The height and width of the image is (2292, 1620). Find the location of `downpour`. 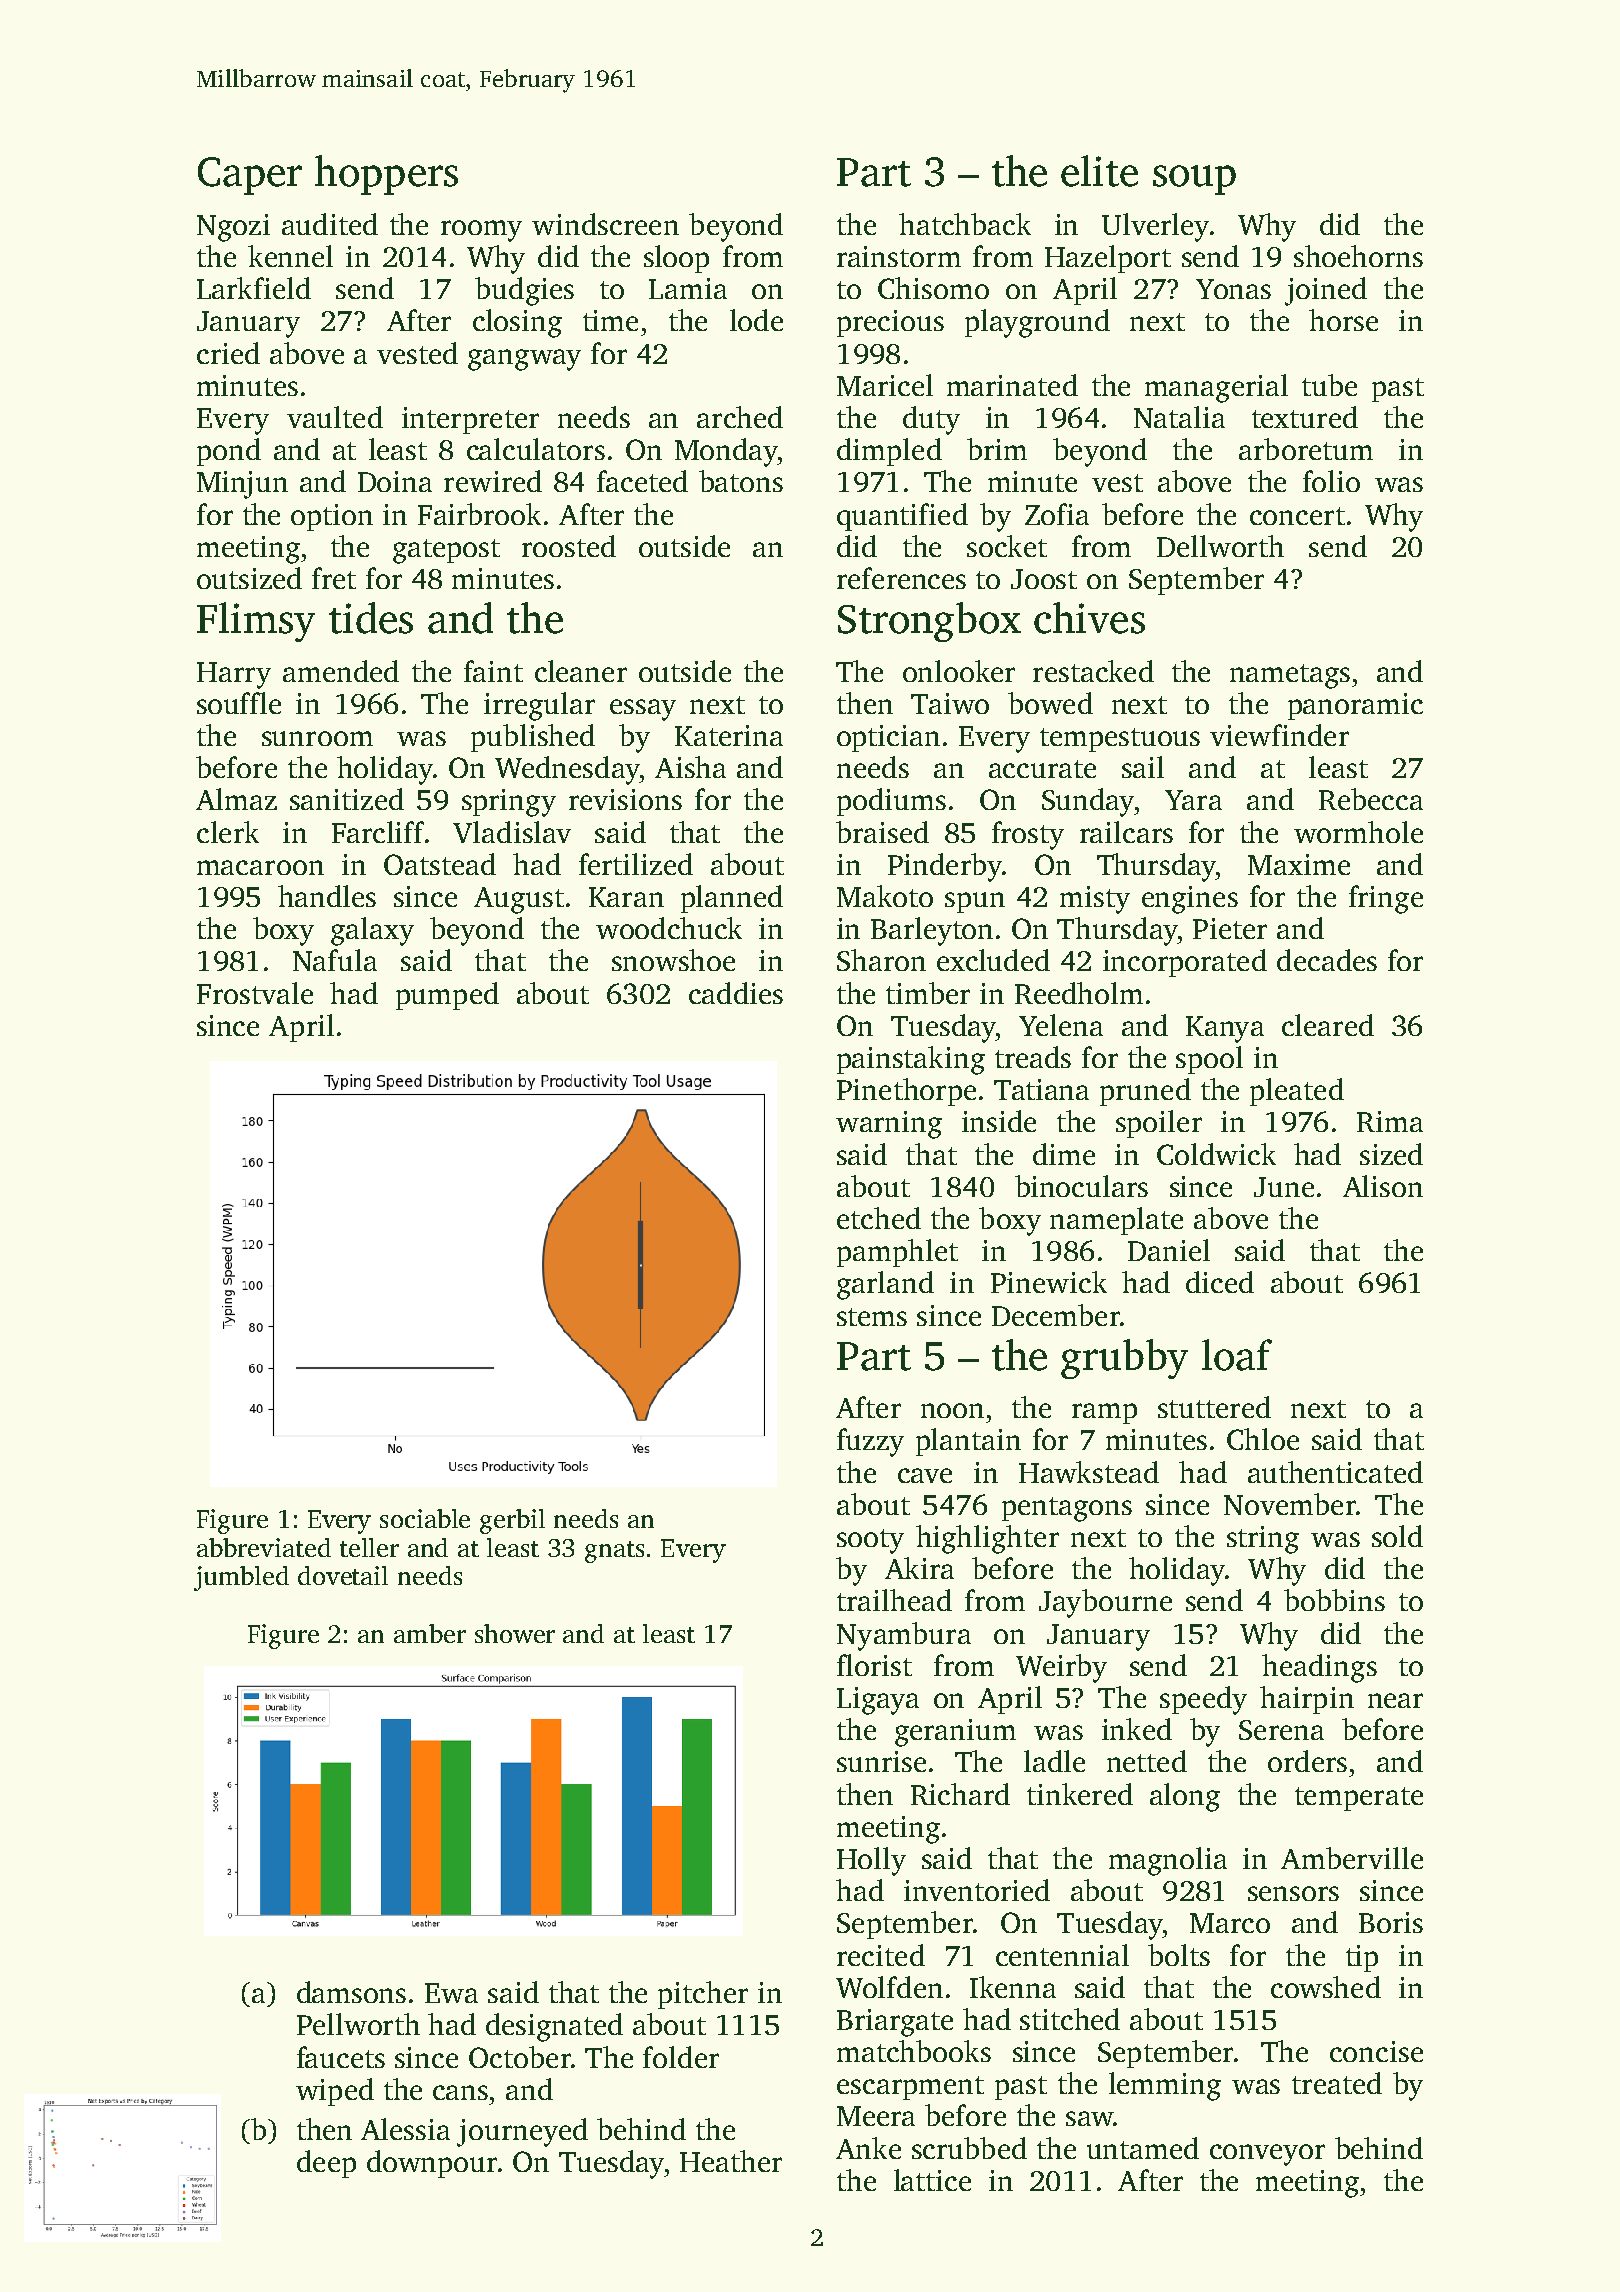

downpour is located at coordinates (432, 2164).
